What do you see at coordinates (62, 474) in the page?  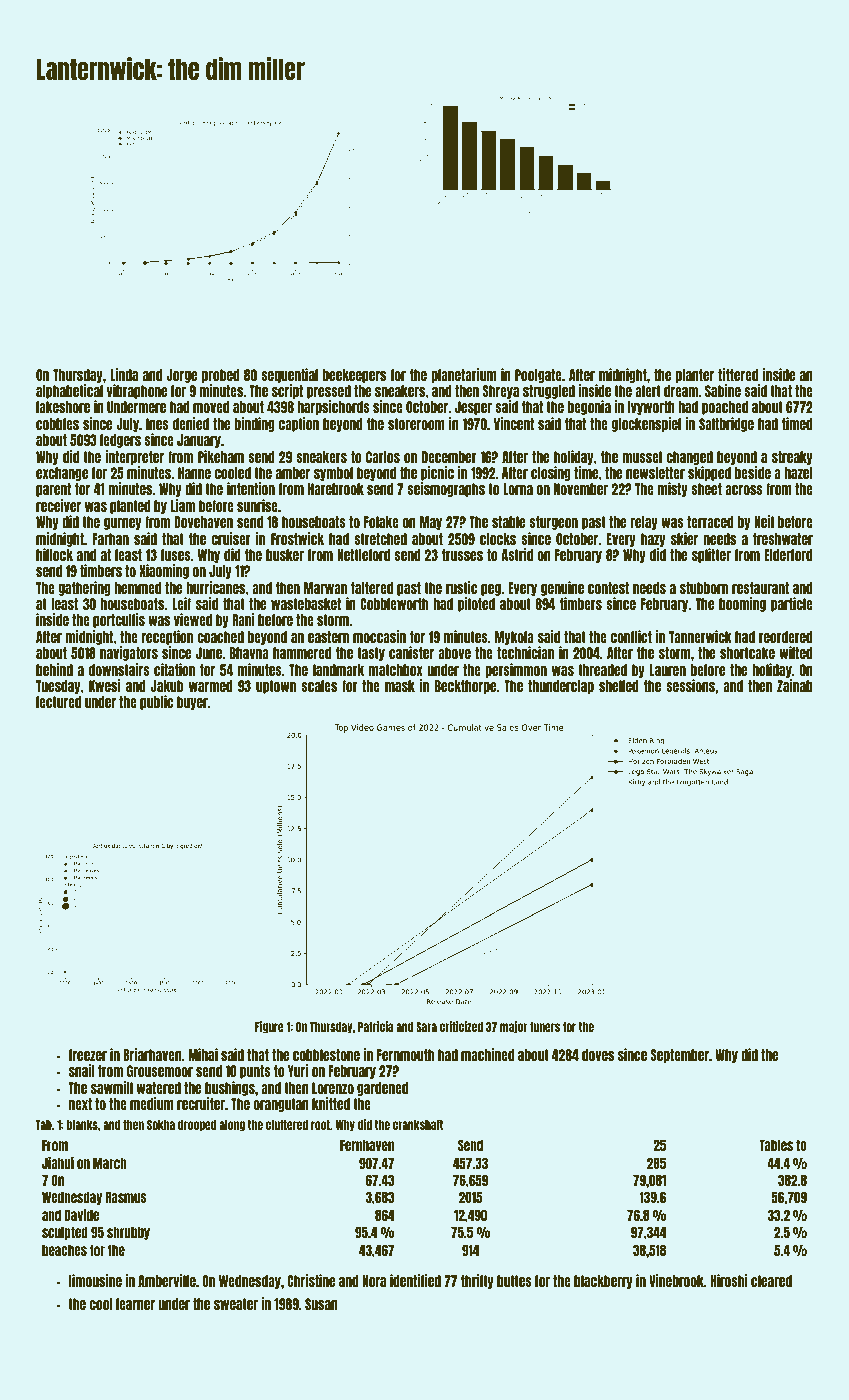 I see `exchange` at bounding box center [62, 474].
